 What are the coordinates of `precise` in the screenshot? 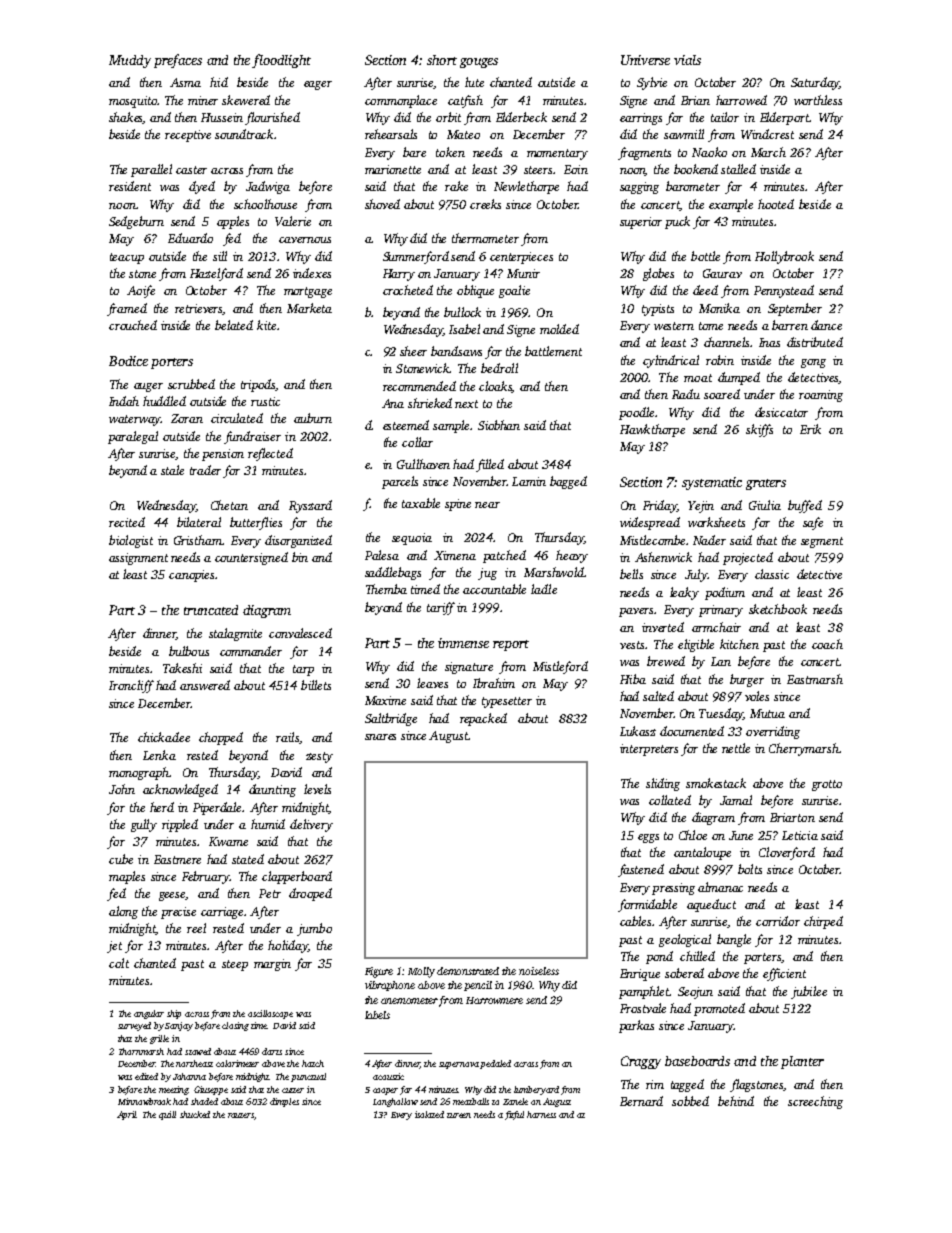 It's located at (178, 913).
